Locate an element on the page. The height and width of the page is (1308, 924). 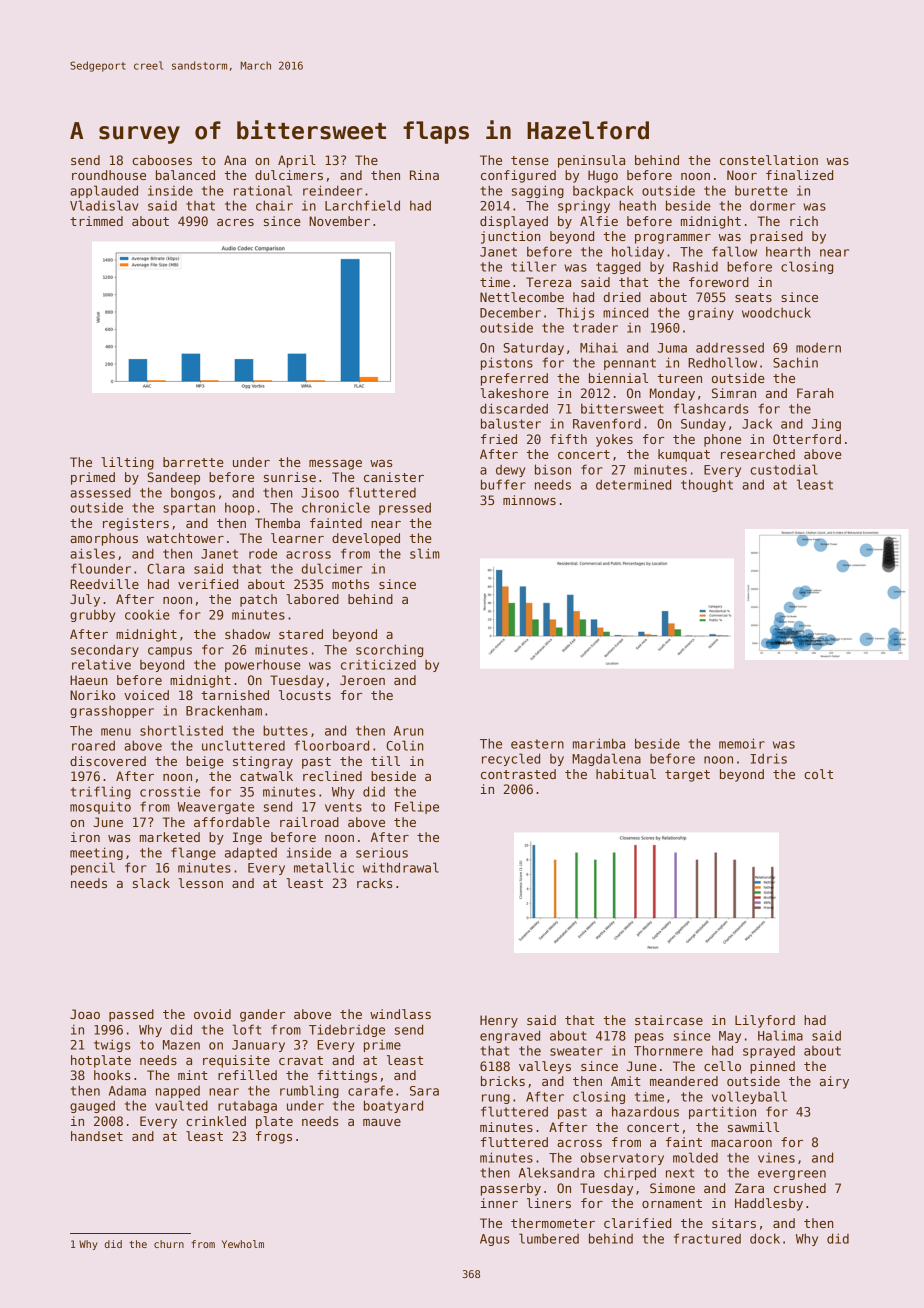
grubby is located at coordinates (92, 615).
